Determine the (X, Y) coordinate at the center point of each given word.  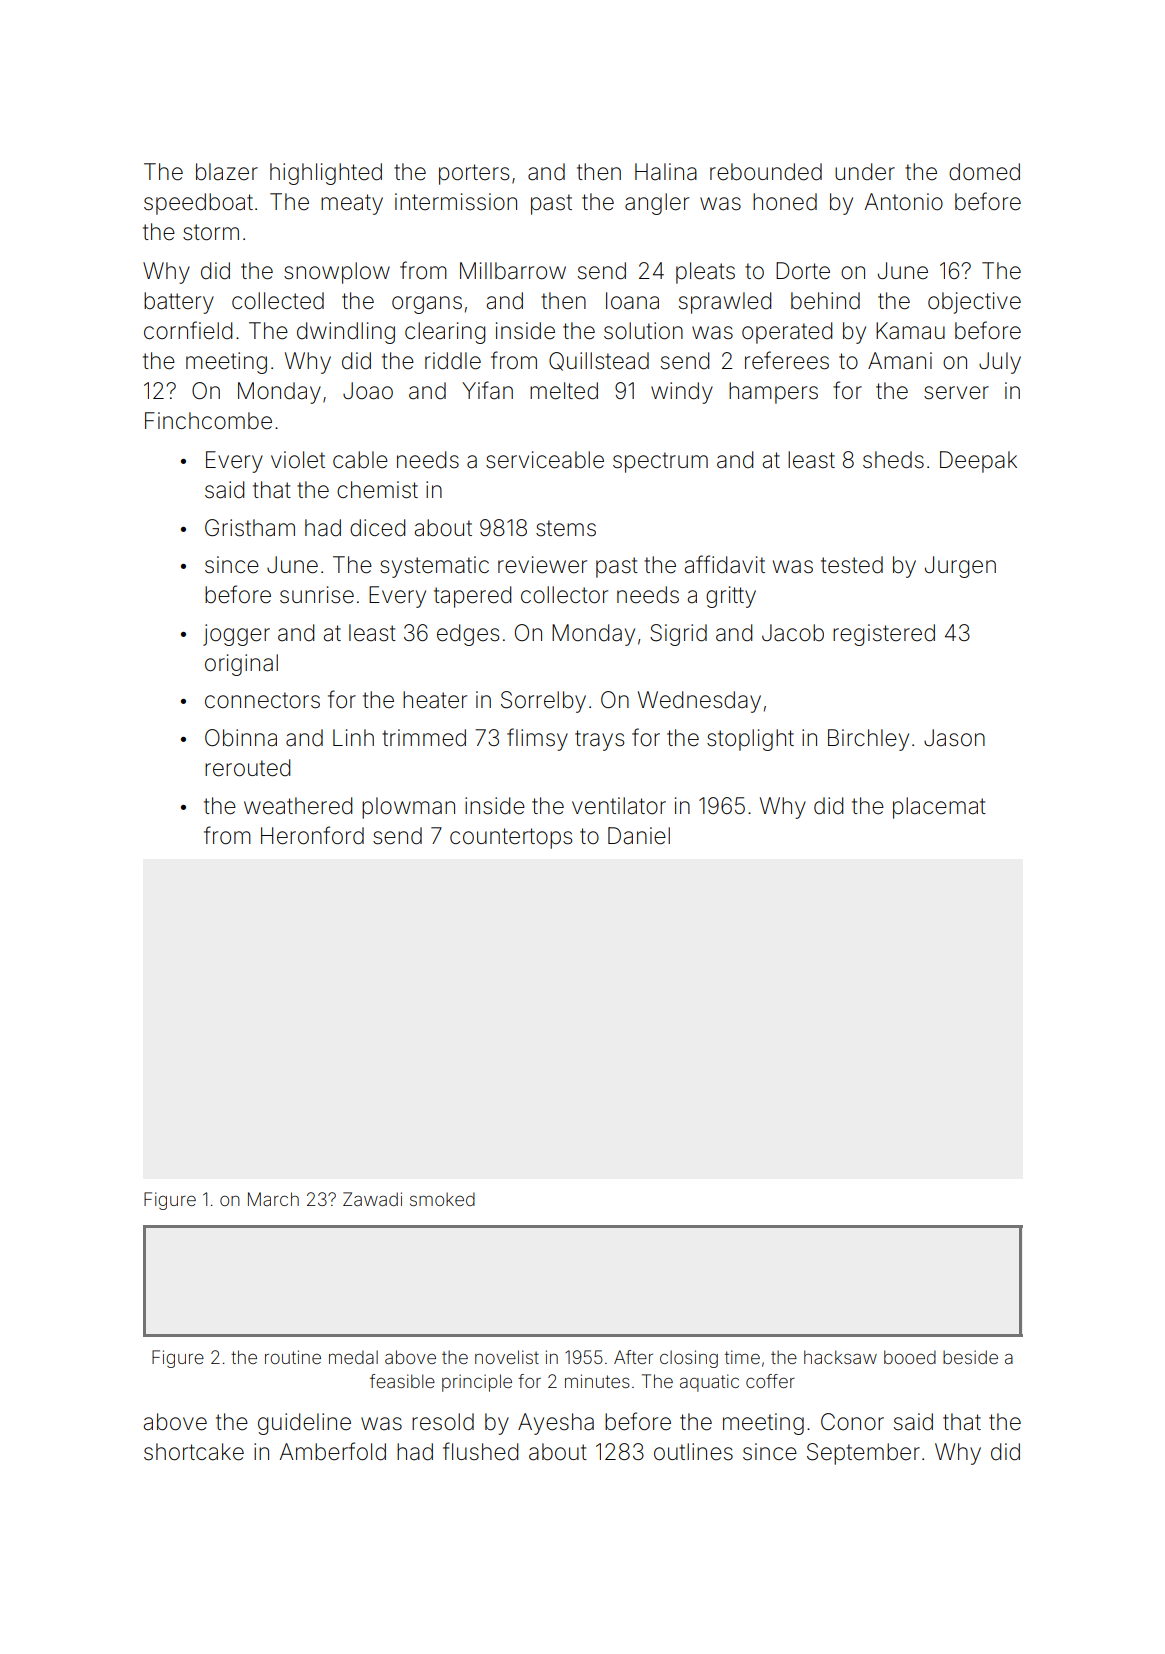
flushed (480, 1451)
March (273, 1199)
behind (825, 301)
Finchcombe (208, 421)
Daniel (639, 836)
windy (682, 393)
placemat (939, 808)
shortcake (194, 1452)
